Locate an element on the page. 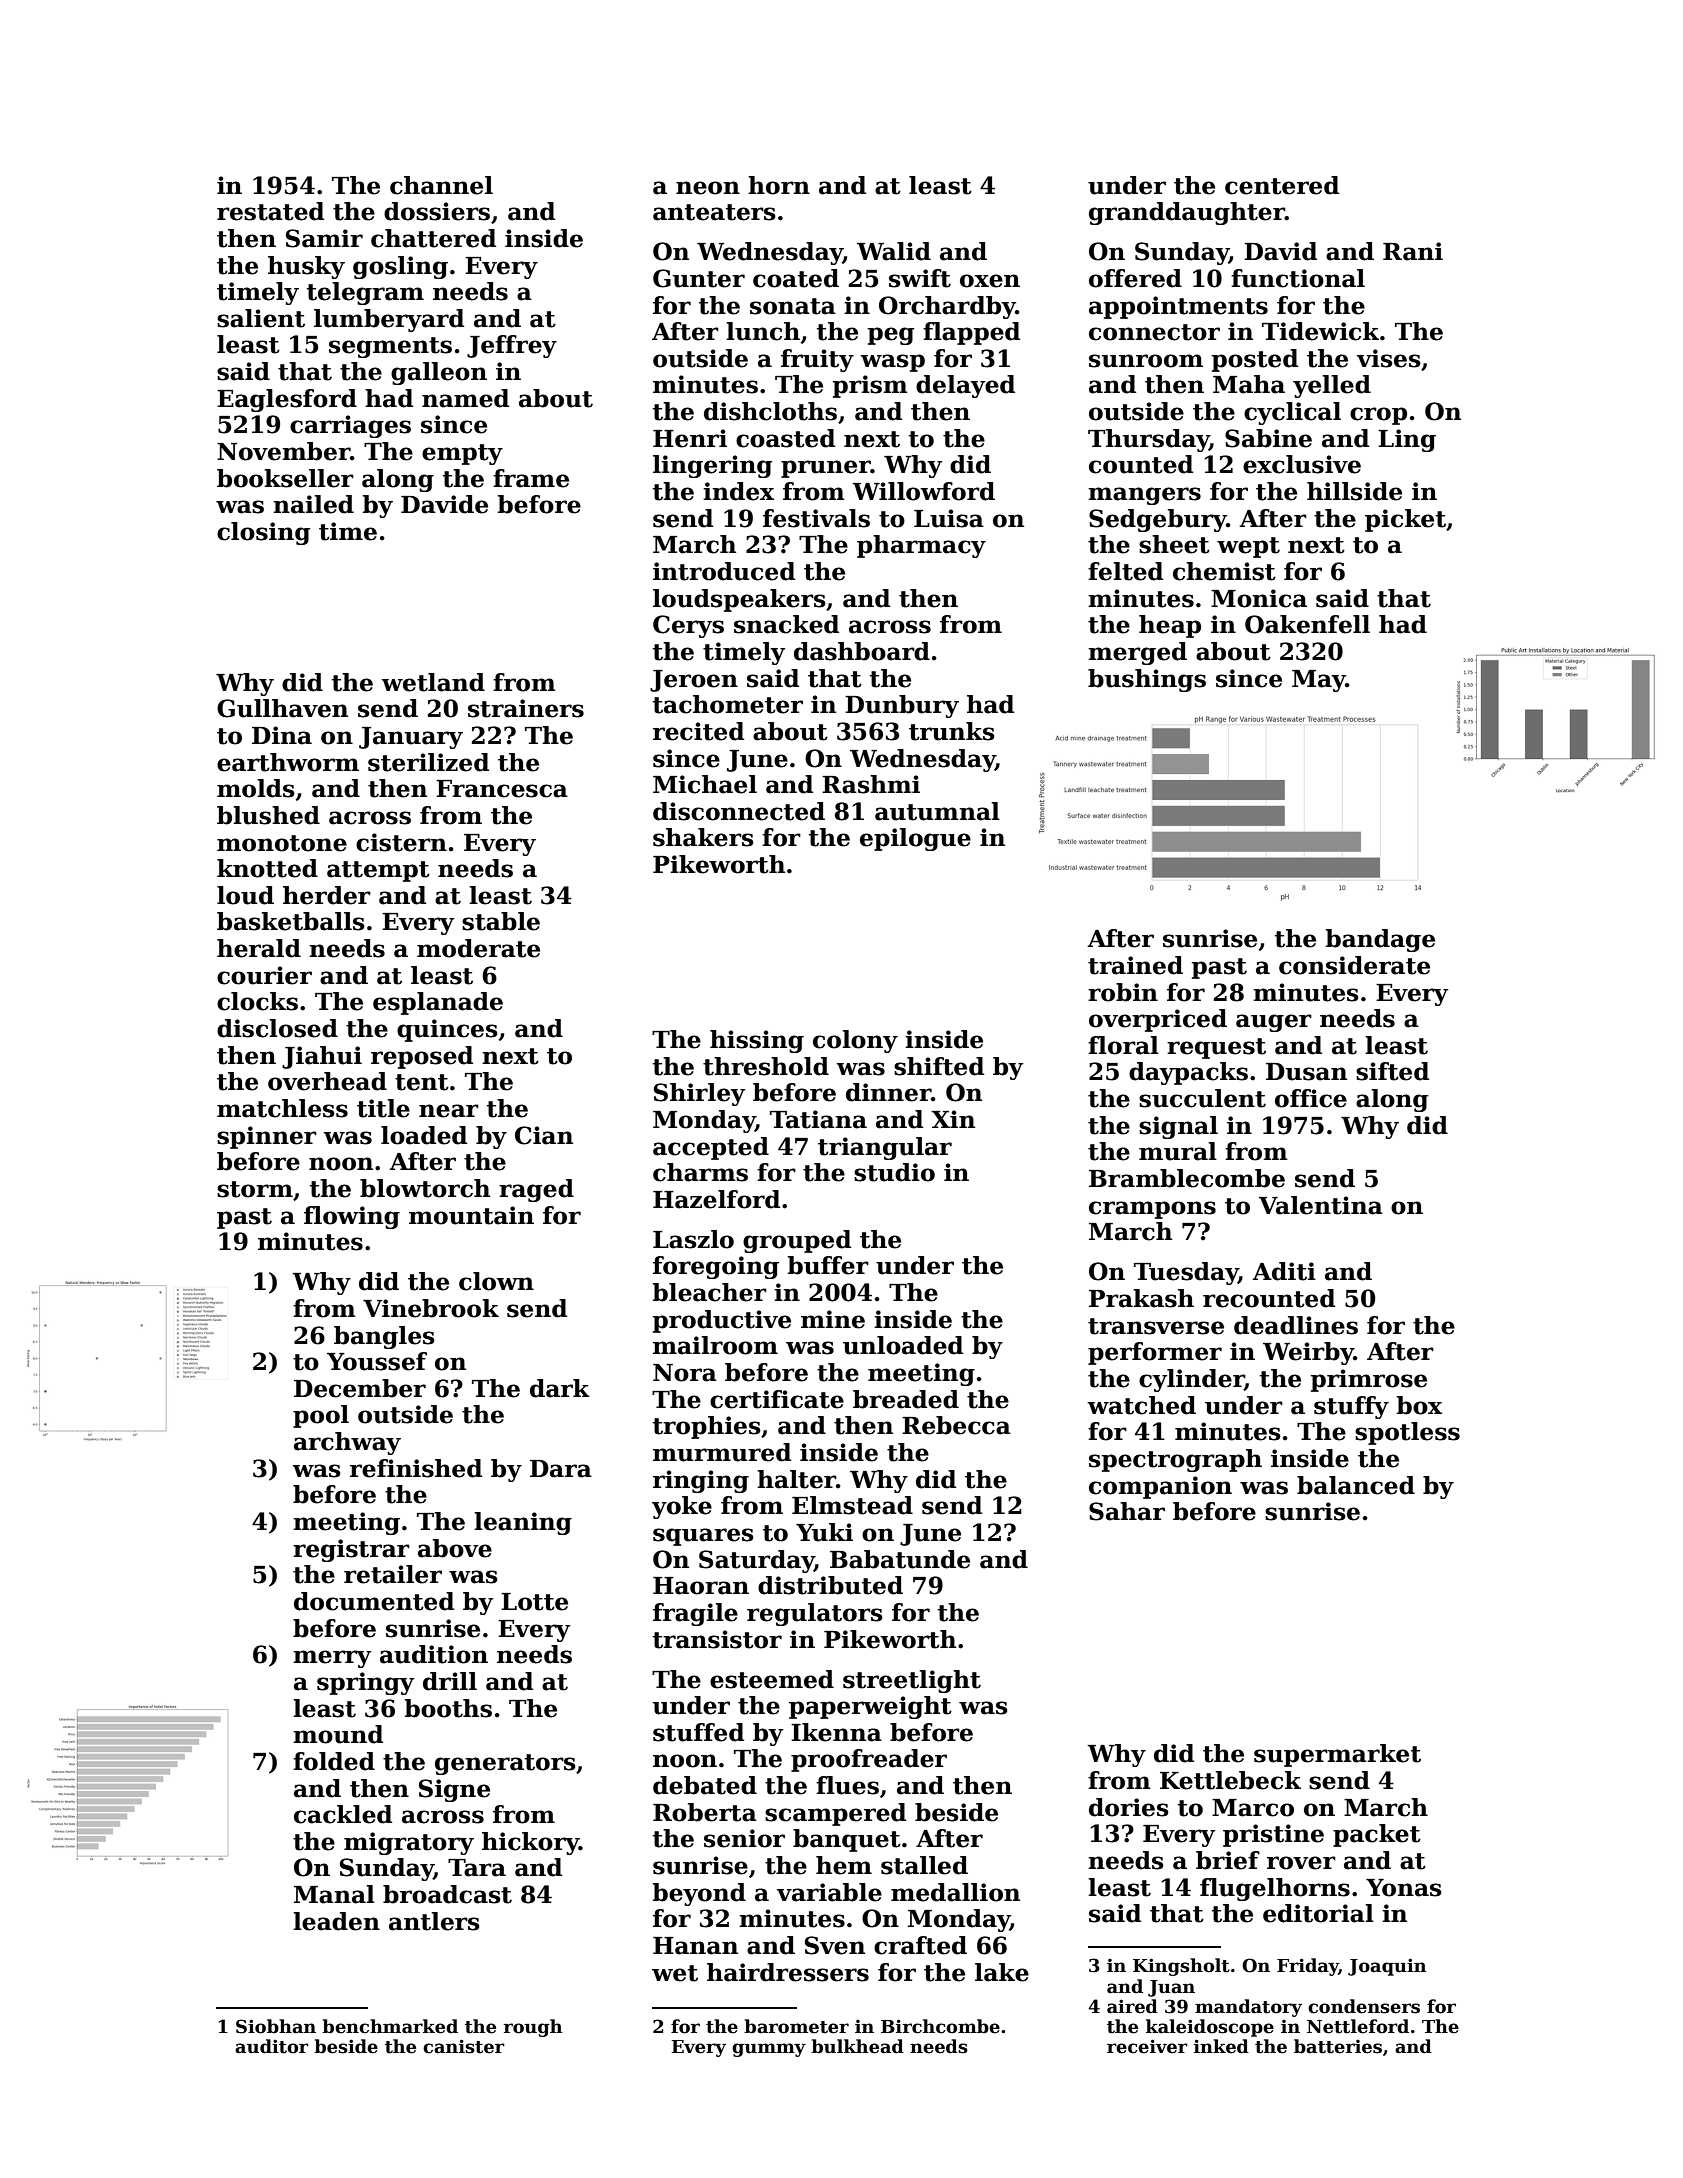  deadlines is located at coordinates (1296, 1325).
